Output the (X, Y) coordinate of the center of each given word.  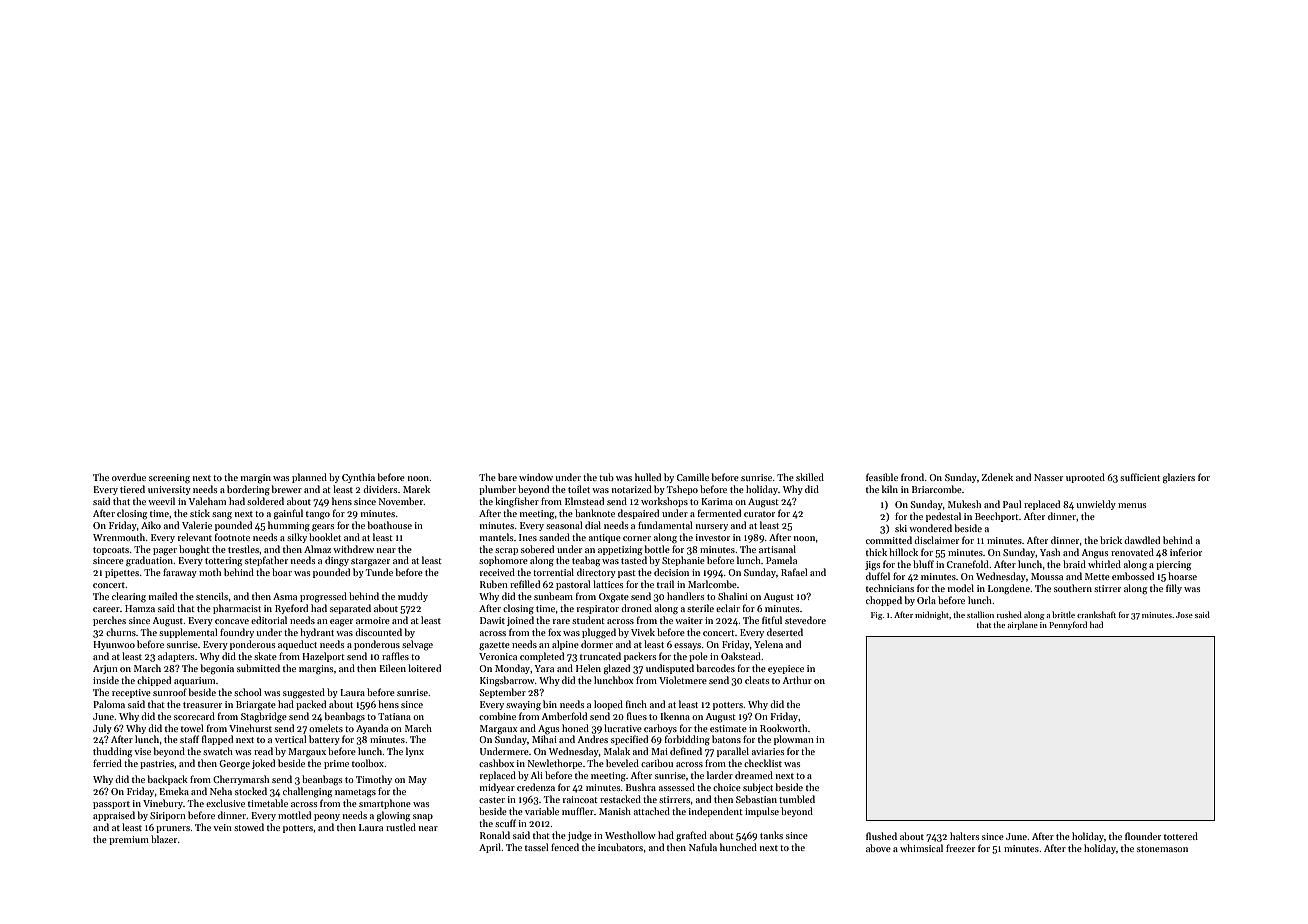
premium (129, 840)
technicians (890, 588)
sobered (537, 549)
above (878, 848)
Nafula (703, 847)
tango (318, 515)
